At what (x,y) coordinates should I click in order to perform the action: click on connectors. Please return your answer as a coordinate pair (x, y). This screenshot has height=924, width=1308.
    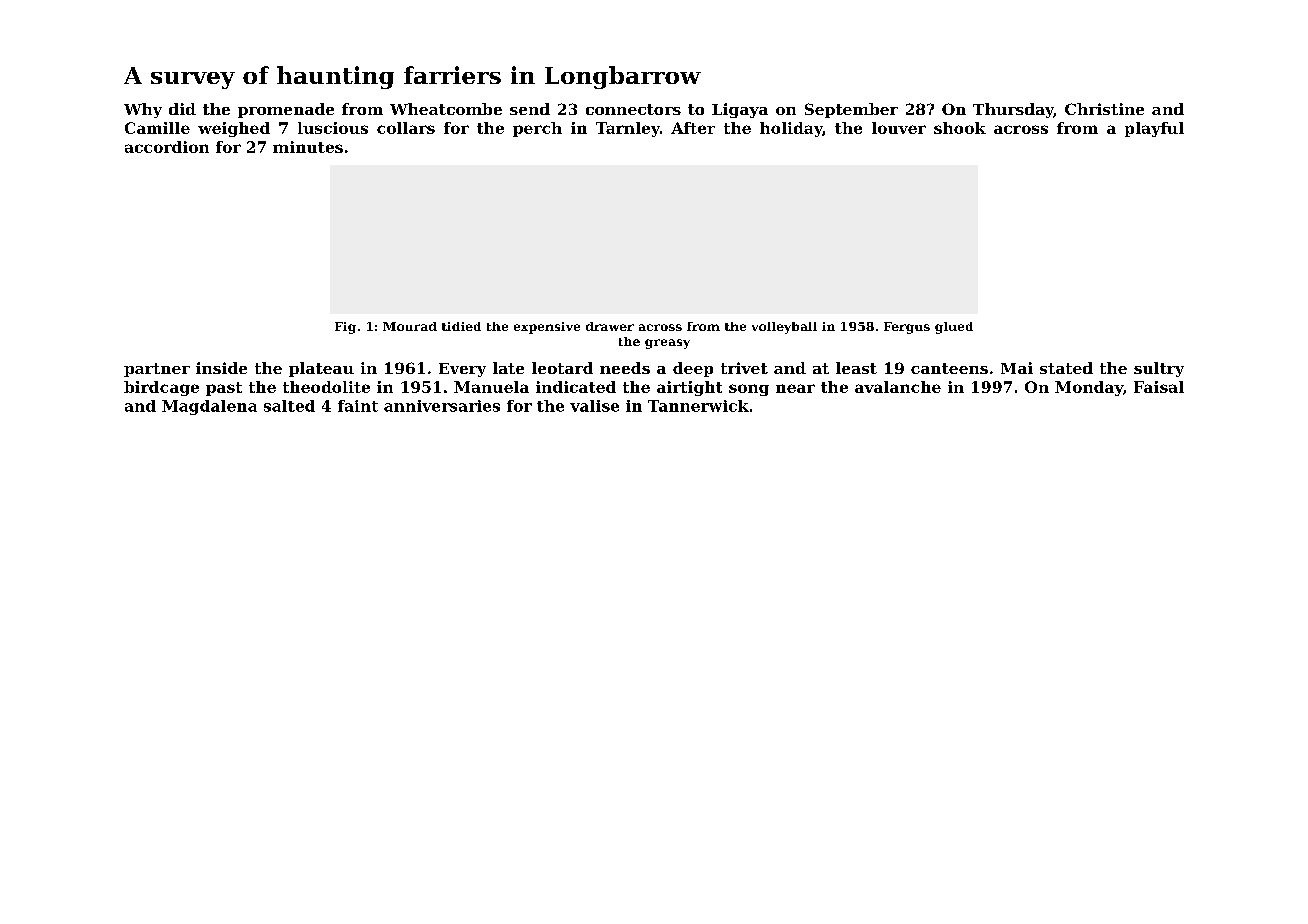
    Looking at the image, I should click on (633, 109).
